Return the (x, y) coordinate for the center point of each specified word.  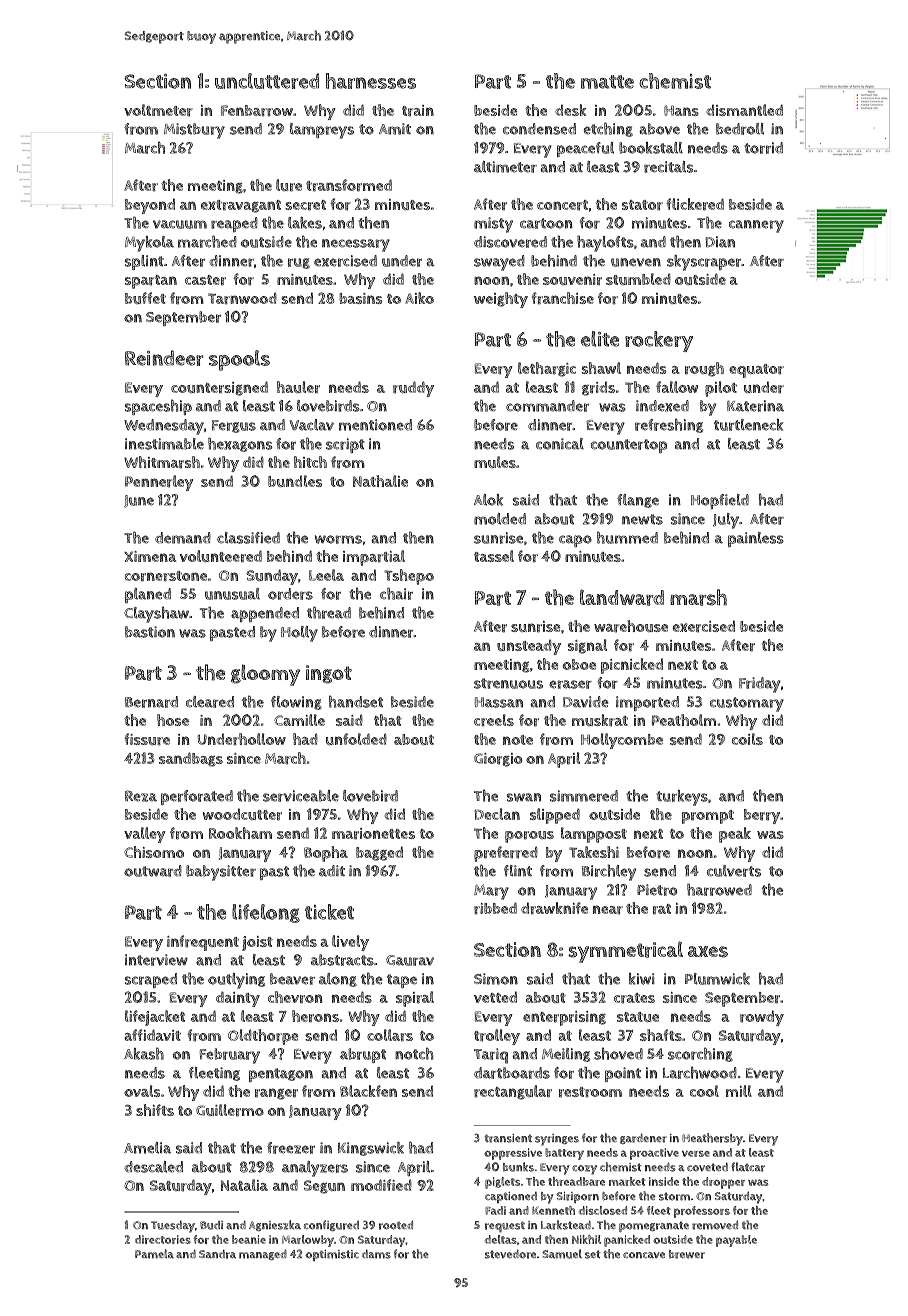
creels (494, 720)
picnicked (632, 666)
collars (390, 1035)
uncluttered (267, 81)
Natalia (244, 1185)
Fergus (234, 426)
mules (495, 462)
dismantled (744, 110)
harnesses (371, 81)
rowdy (762, 1018)
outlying (236, 981)
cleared (210, 702)
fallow (677, 387)
